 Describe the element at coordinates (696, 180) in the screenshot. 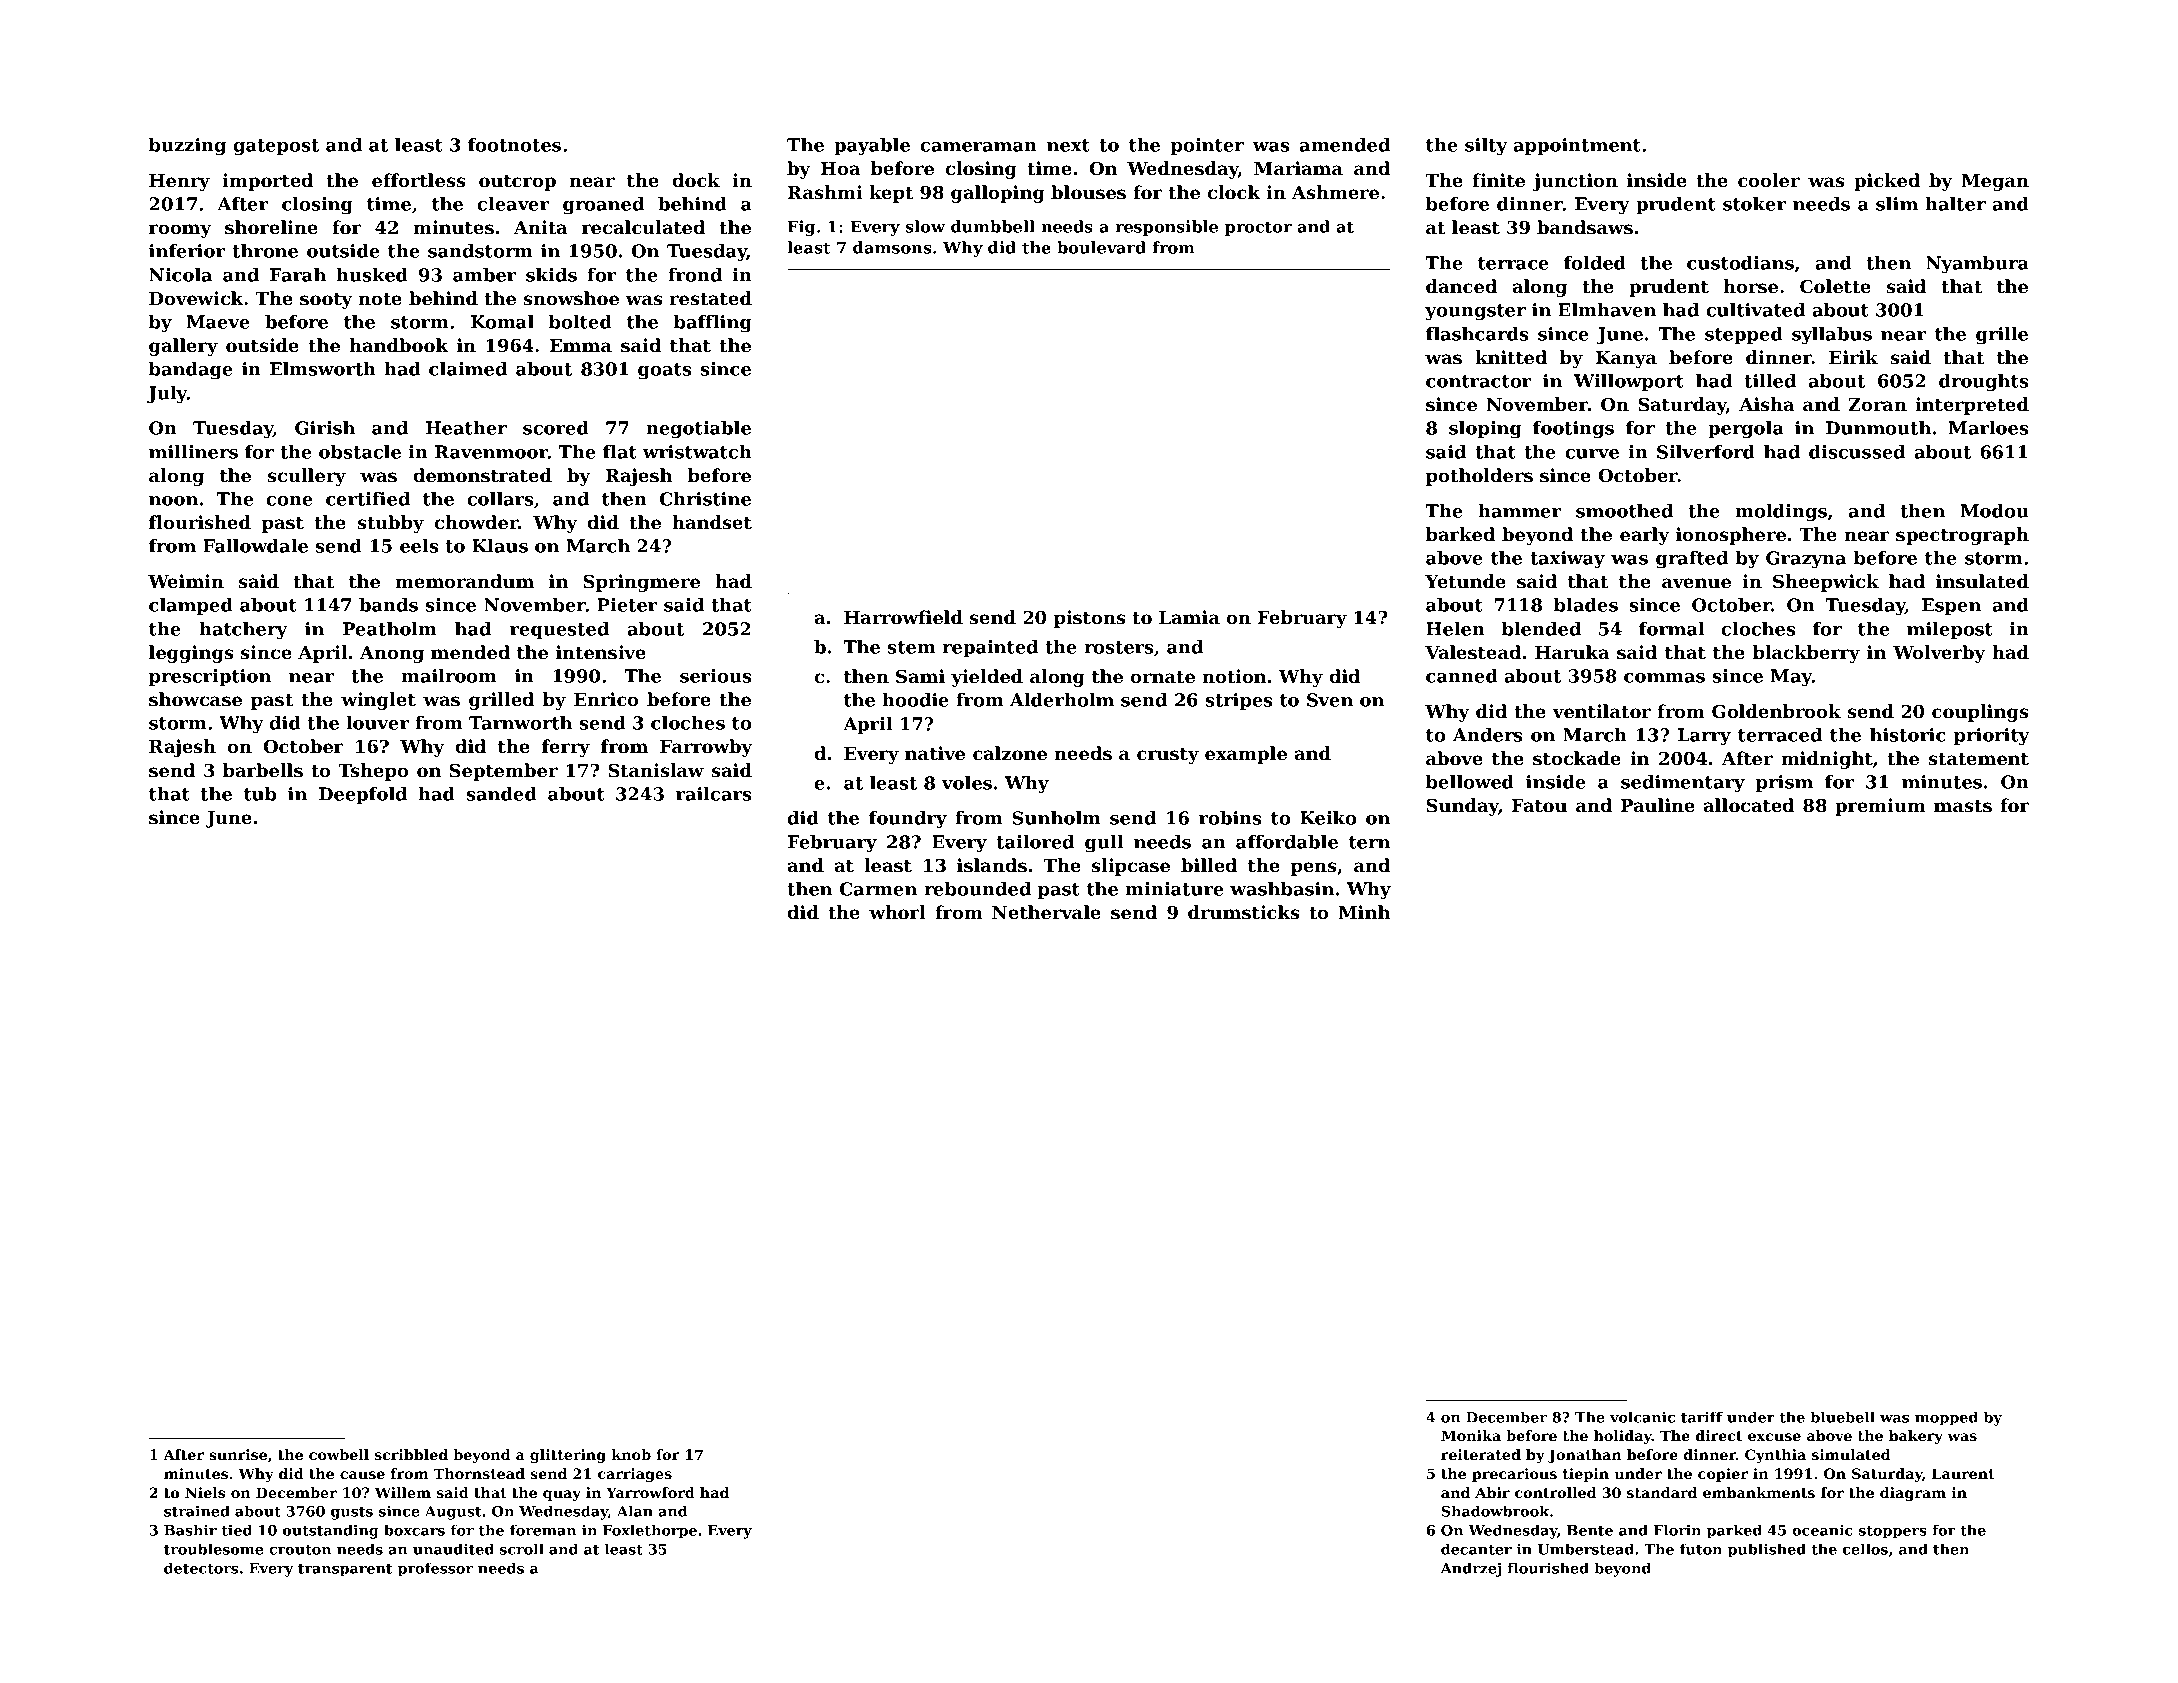

I see `dock` at that location.
